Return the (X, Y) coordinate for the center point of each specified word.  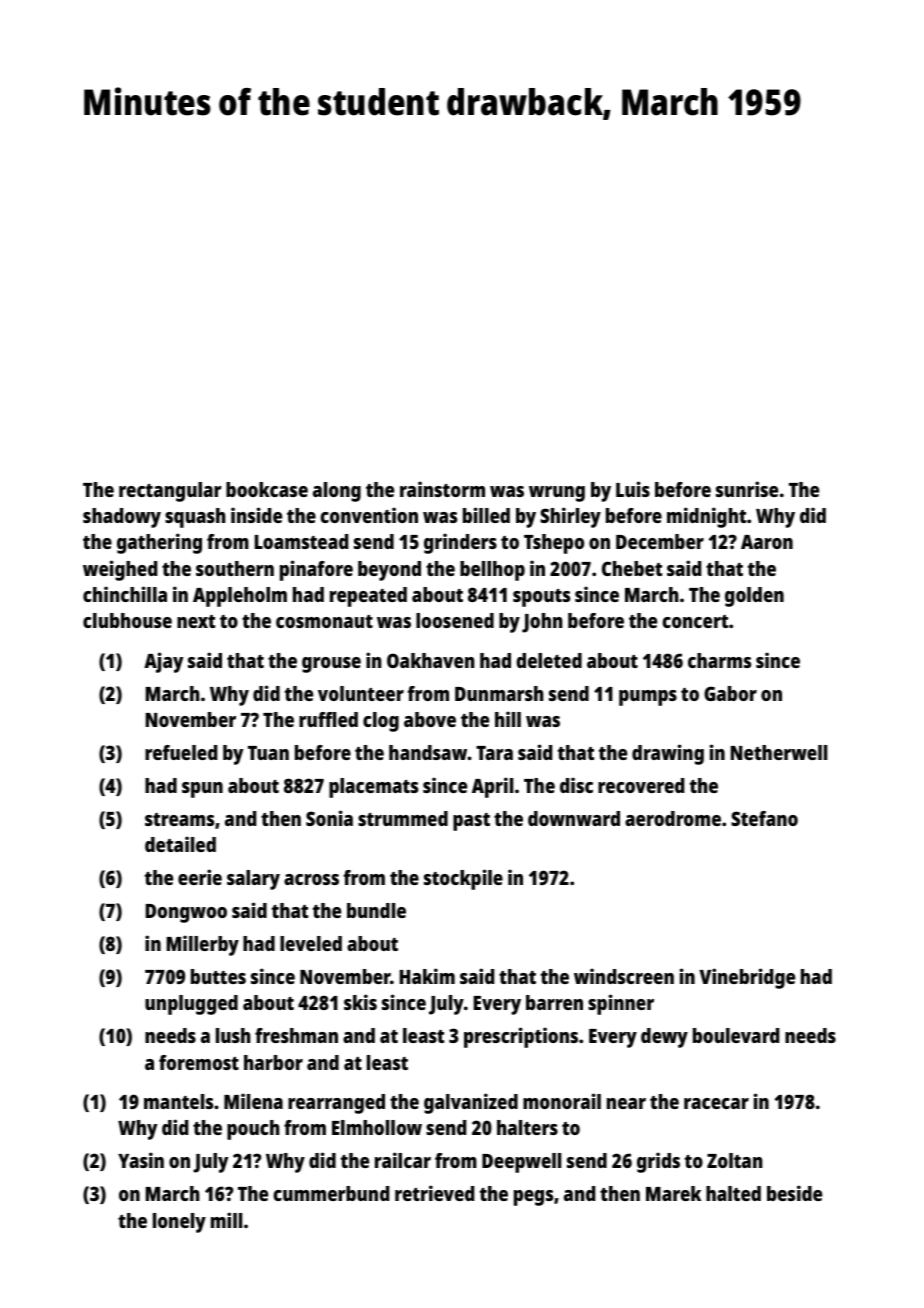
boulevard (736, 1035)
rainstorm (442, 489)
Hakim (427, 976)
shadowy (122, 518)
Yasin (141, 1160)
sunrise (747, 489)
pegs (533, 1198)
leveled (311, 943)
